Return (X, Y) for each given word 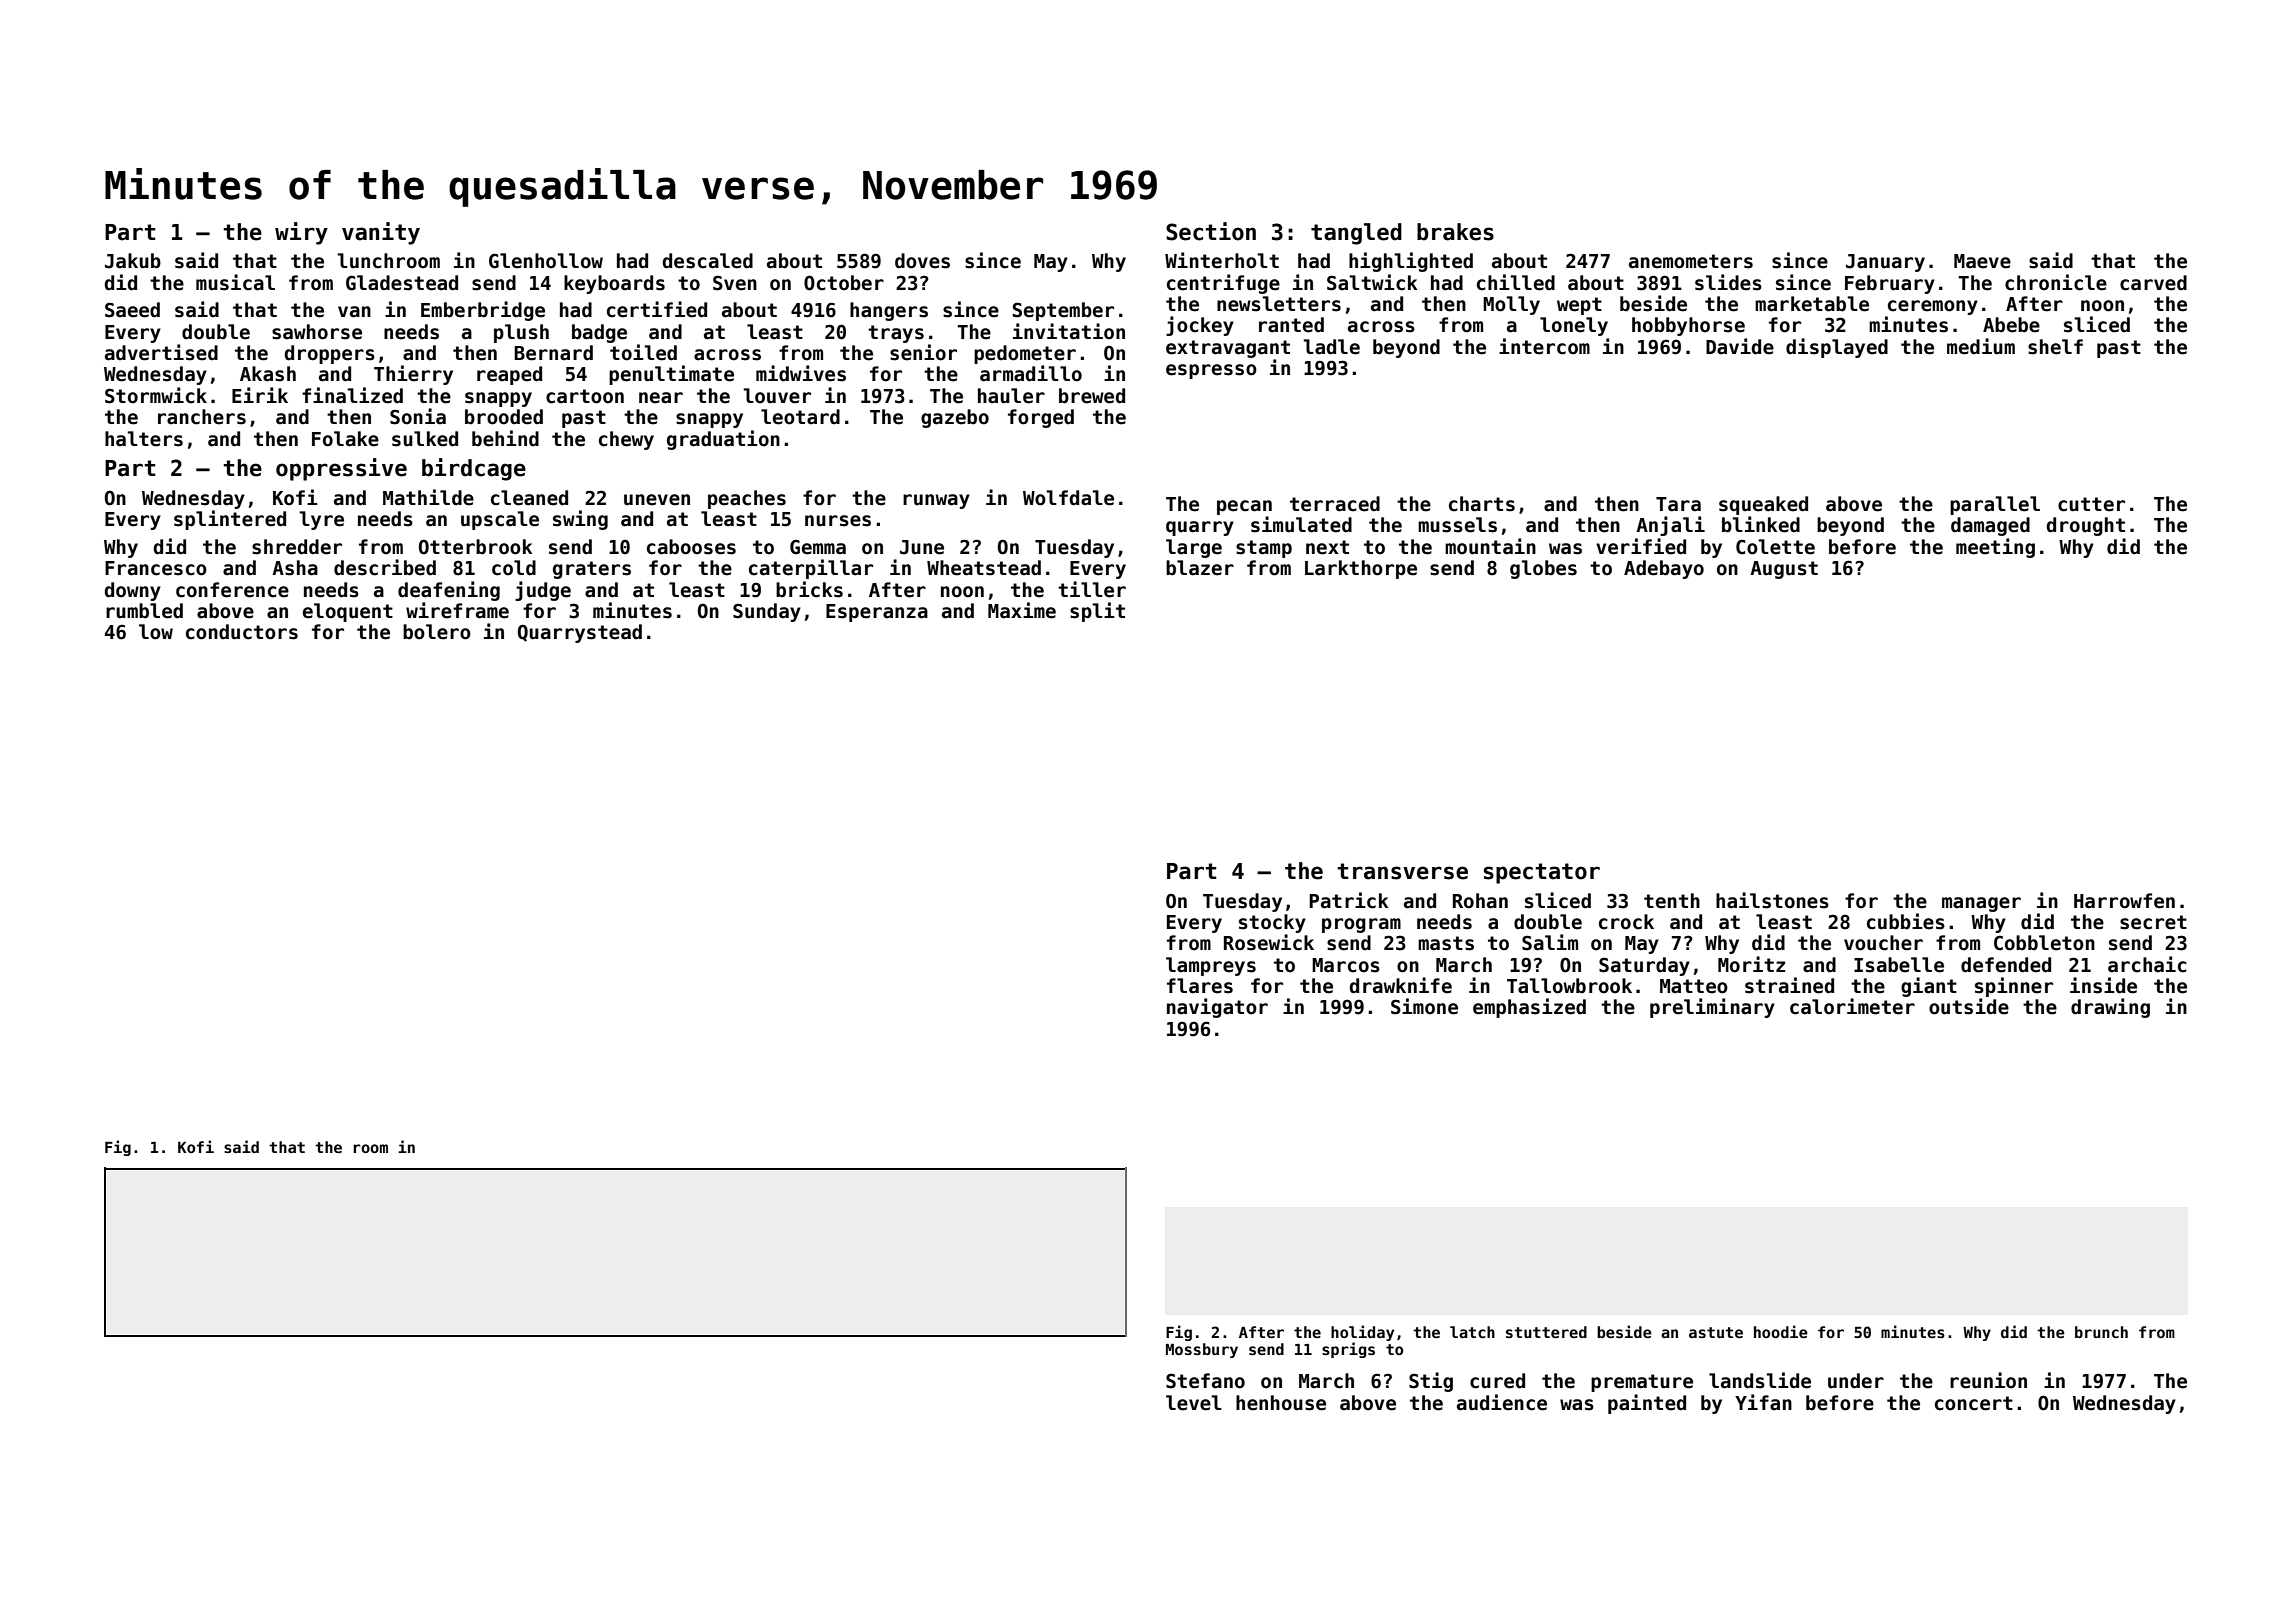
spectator (1542, 873)
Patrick (1349, 900)
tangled (1356, 234)
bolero (437, 632)
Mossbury (1202, 1350)
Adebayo (1664, 569)
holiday (1362, 1333)
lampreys (1211, 966)
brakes (1455, 232)
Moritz (1751, 964)
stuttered (1546, 1332)
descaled (708, 261)
